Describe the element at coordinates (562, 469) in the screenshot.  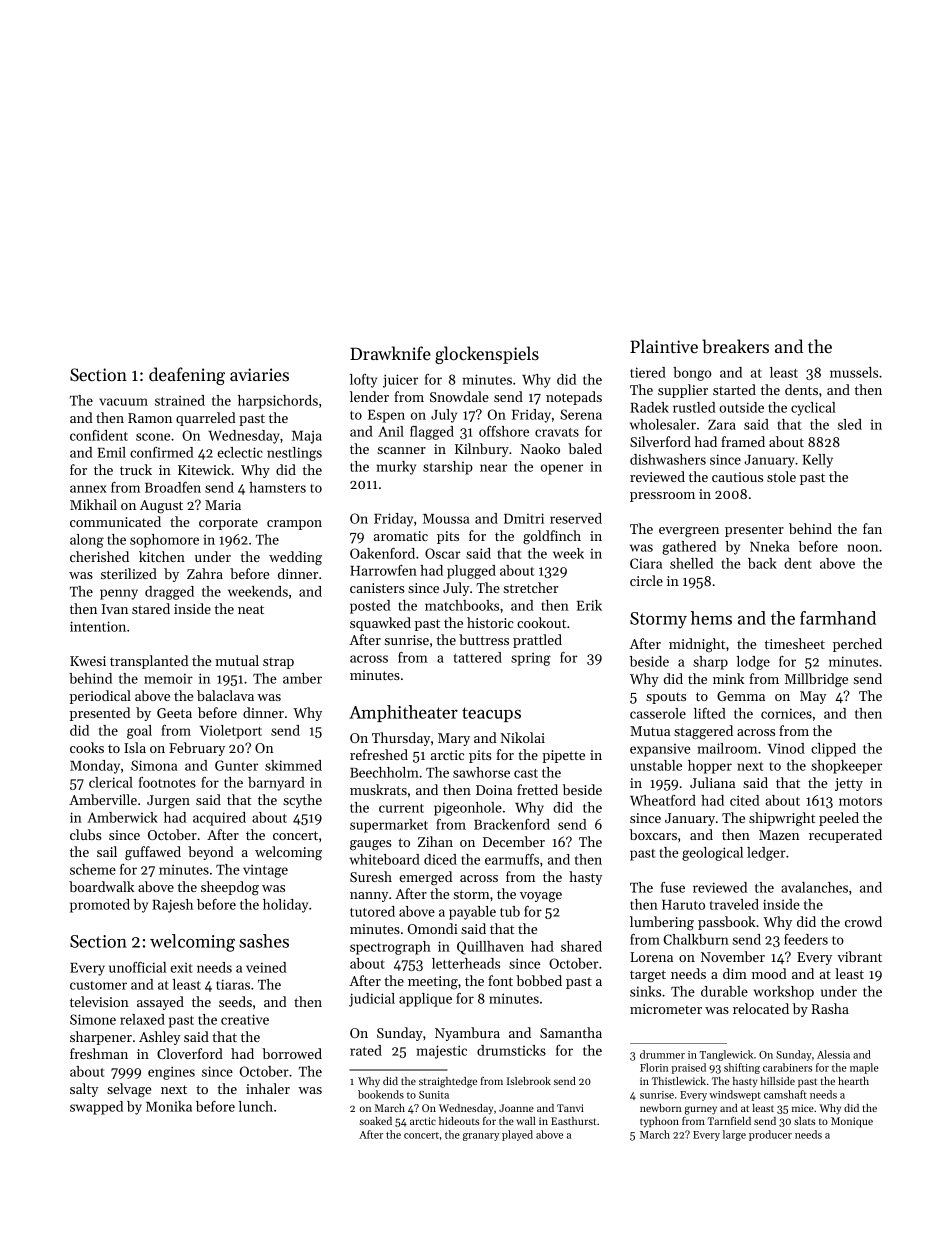
I see `opener` at that location.
